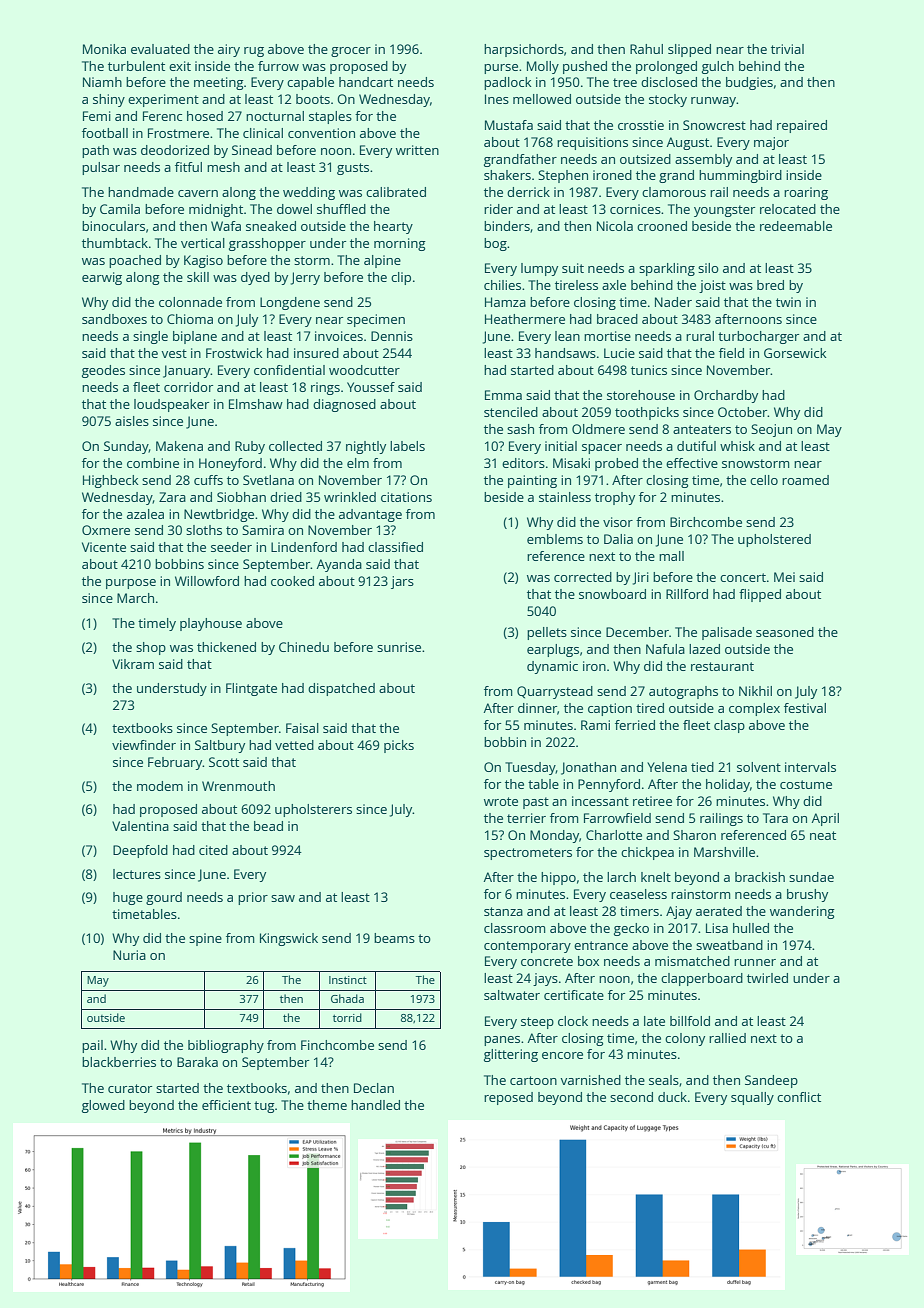  I want to click on reposed, so click(508, 1098).
